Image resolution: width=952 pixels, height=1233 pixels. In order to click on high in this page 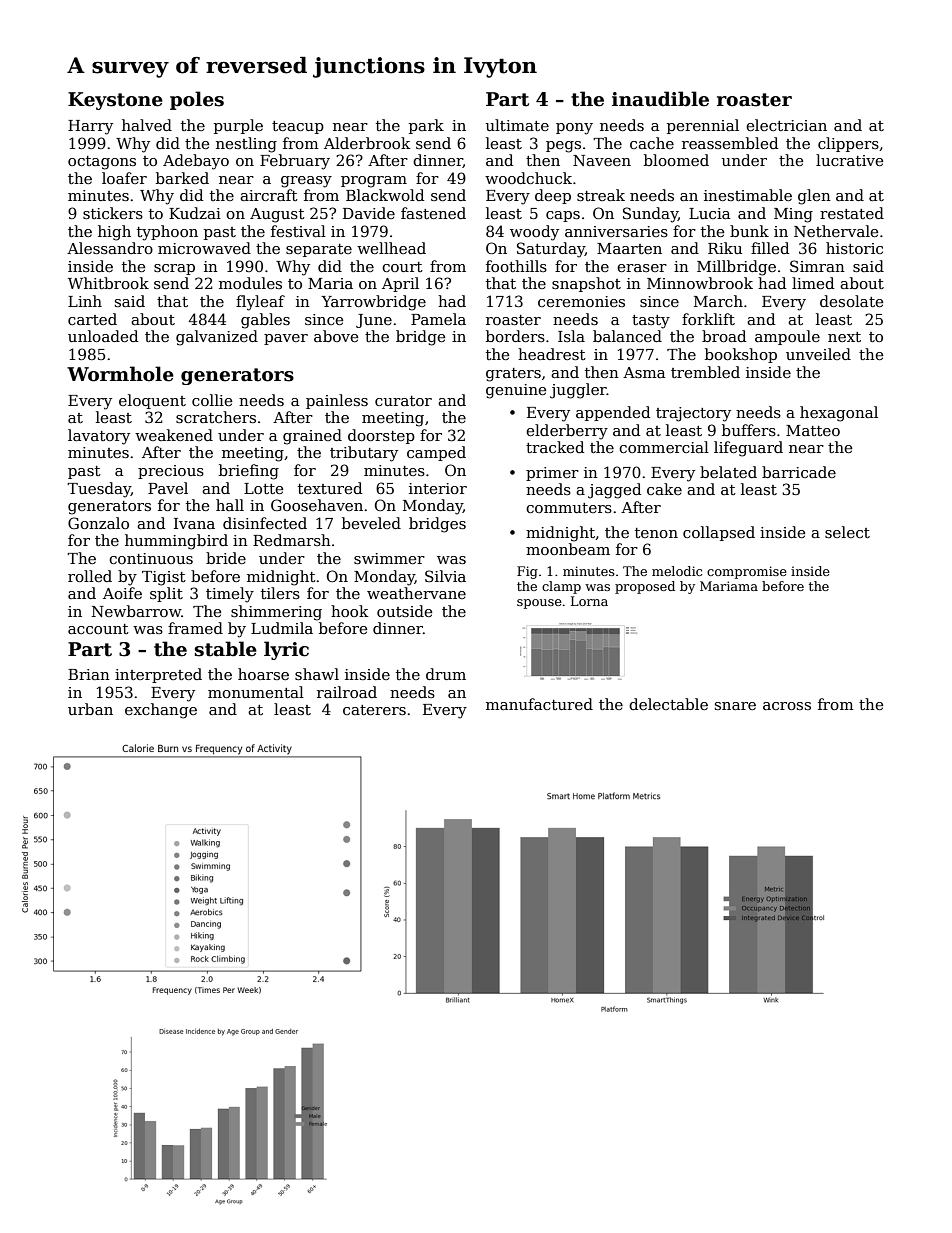, I will do `click(114, 233)`.
